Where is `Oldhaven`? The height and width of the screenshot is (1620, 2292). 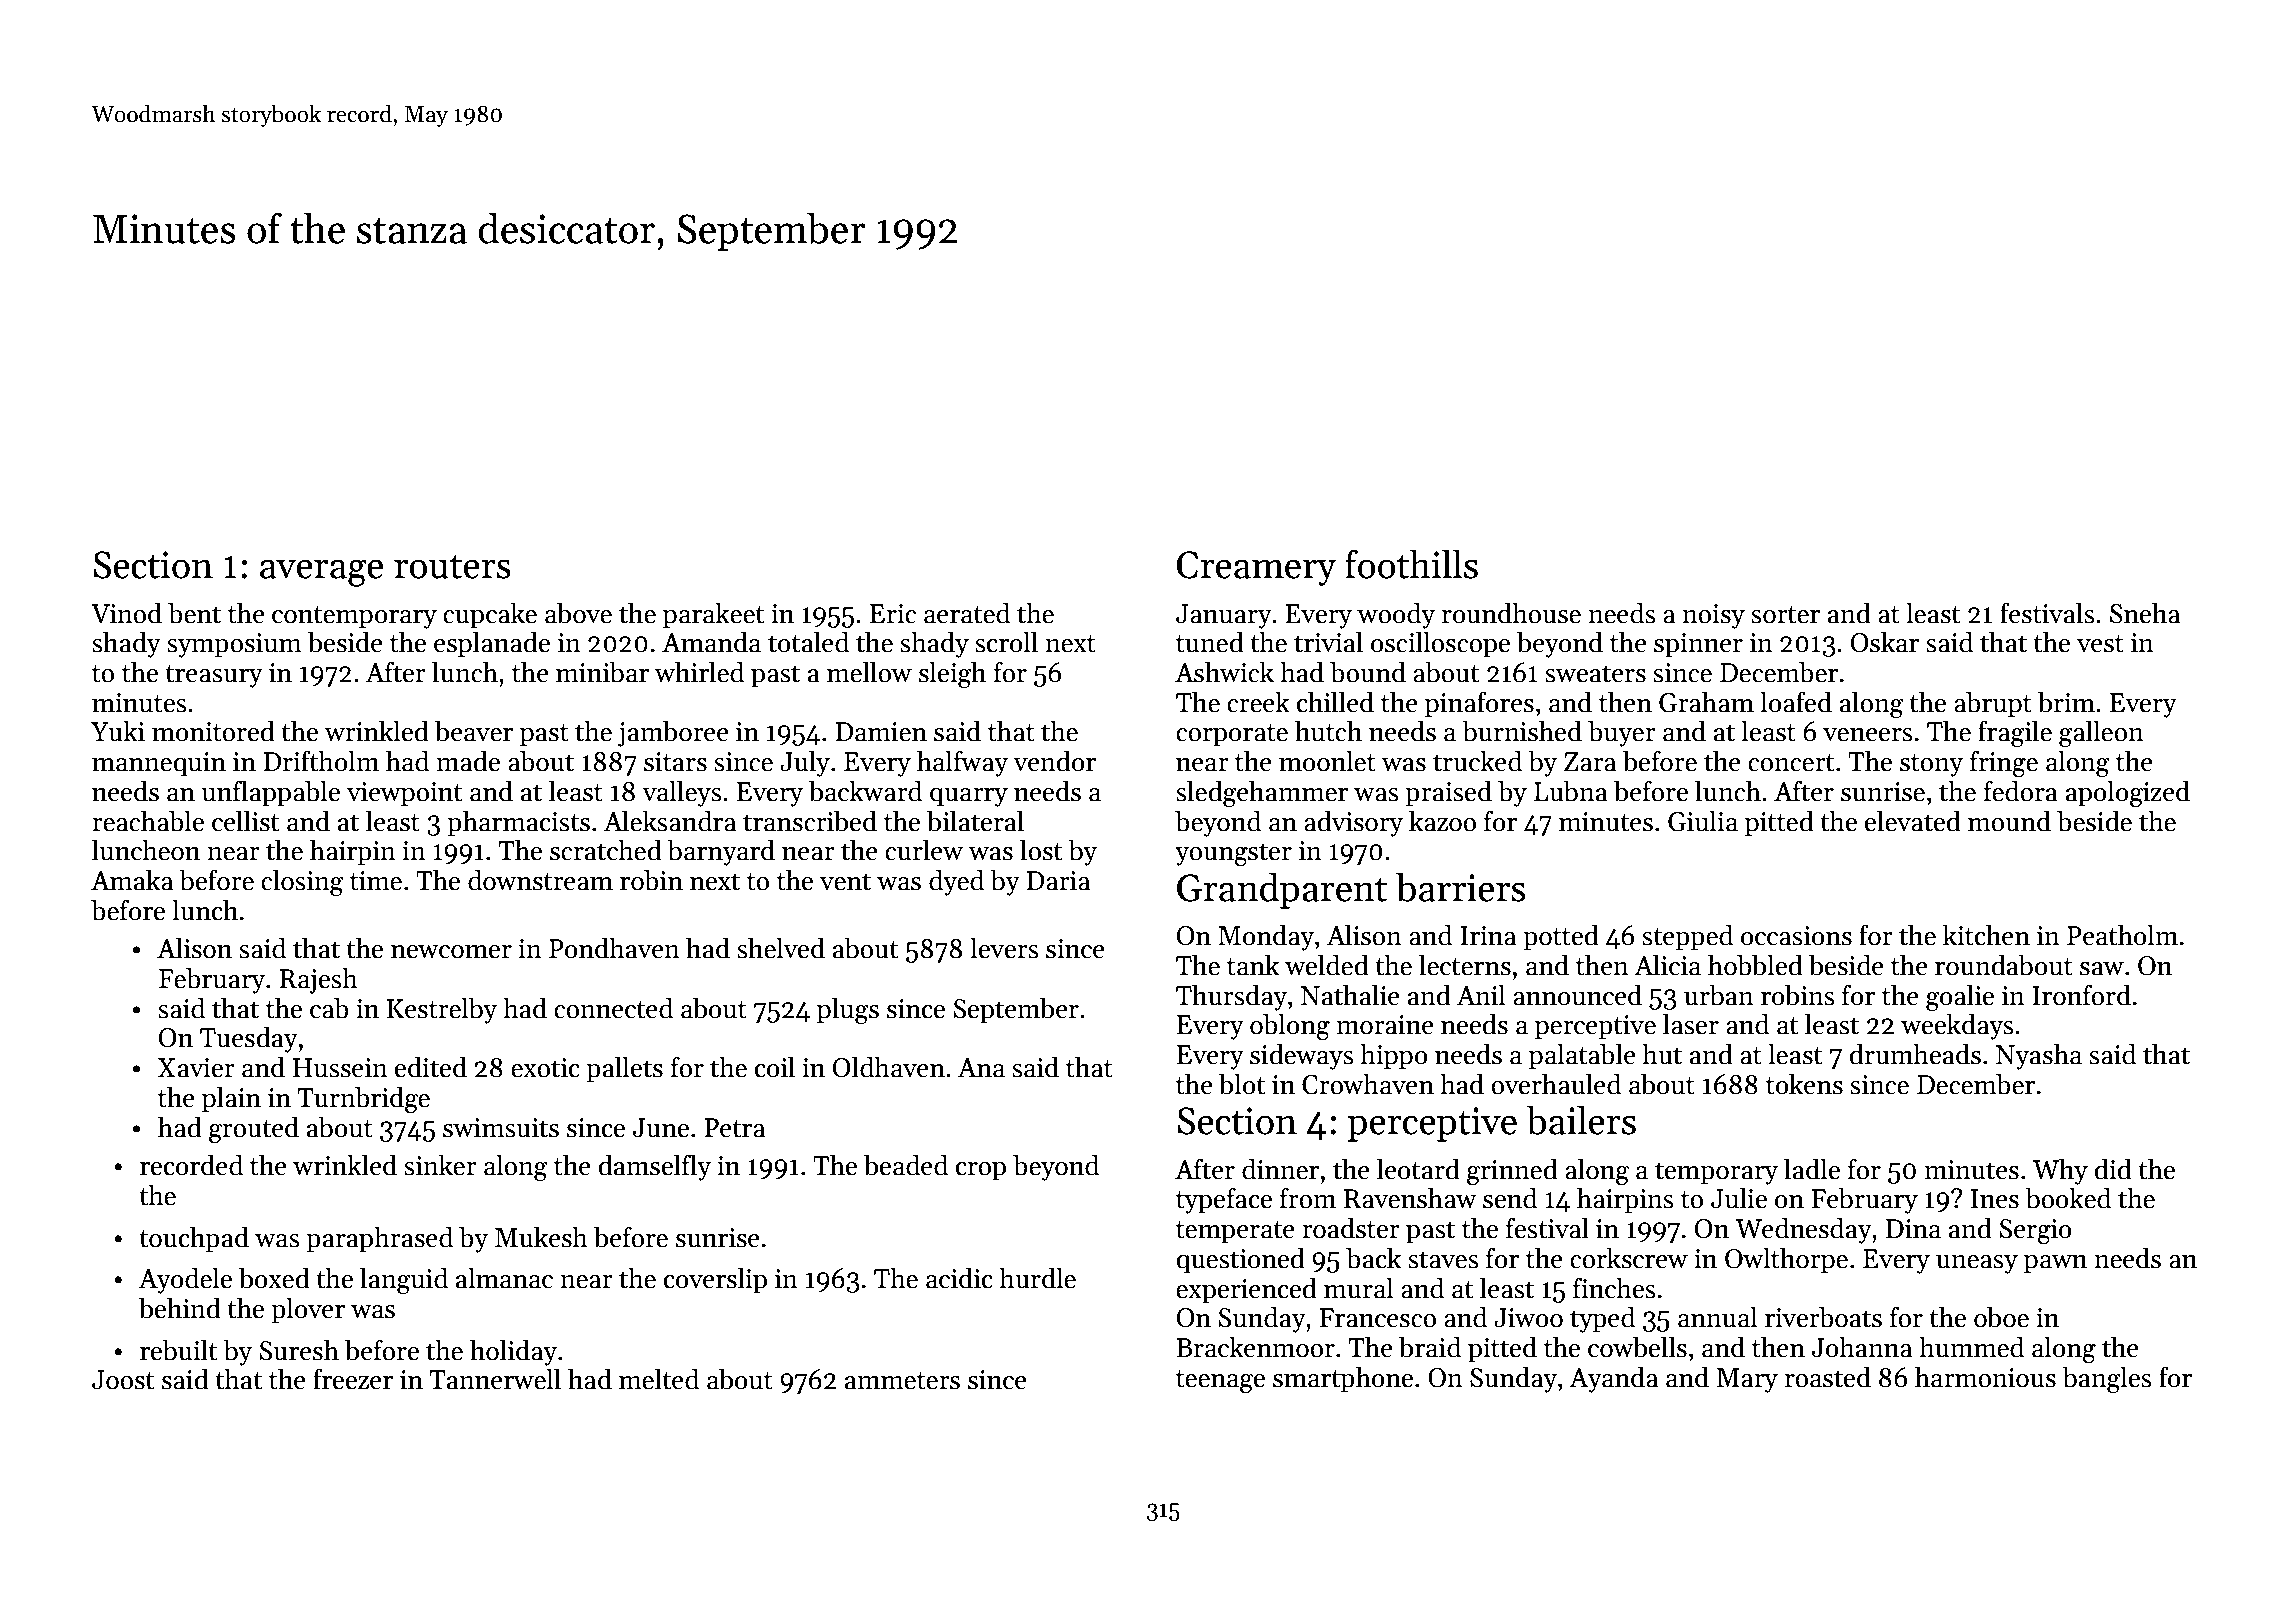
Oldhaven is located at coordinates (889, 1067).
